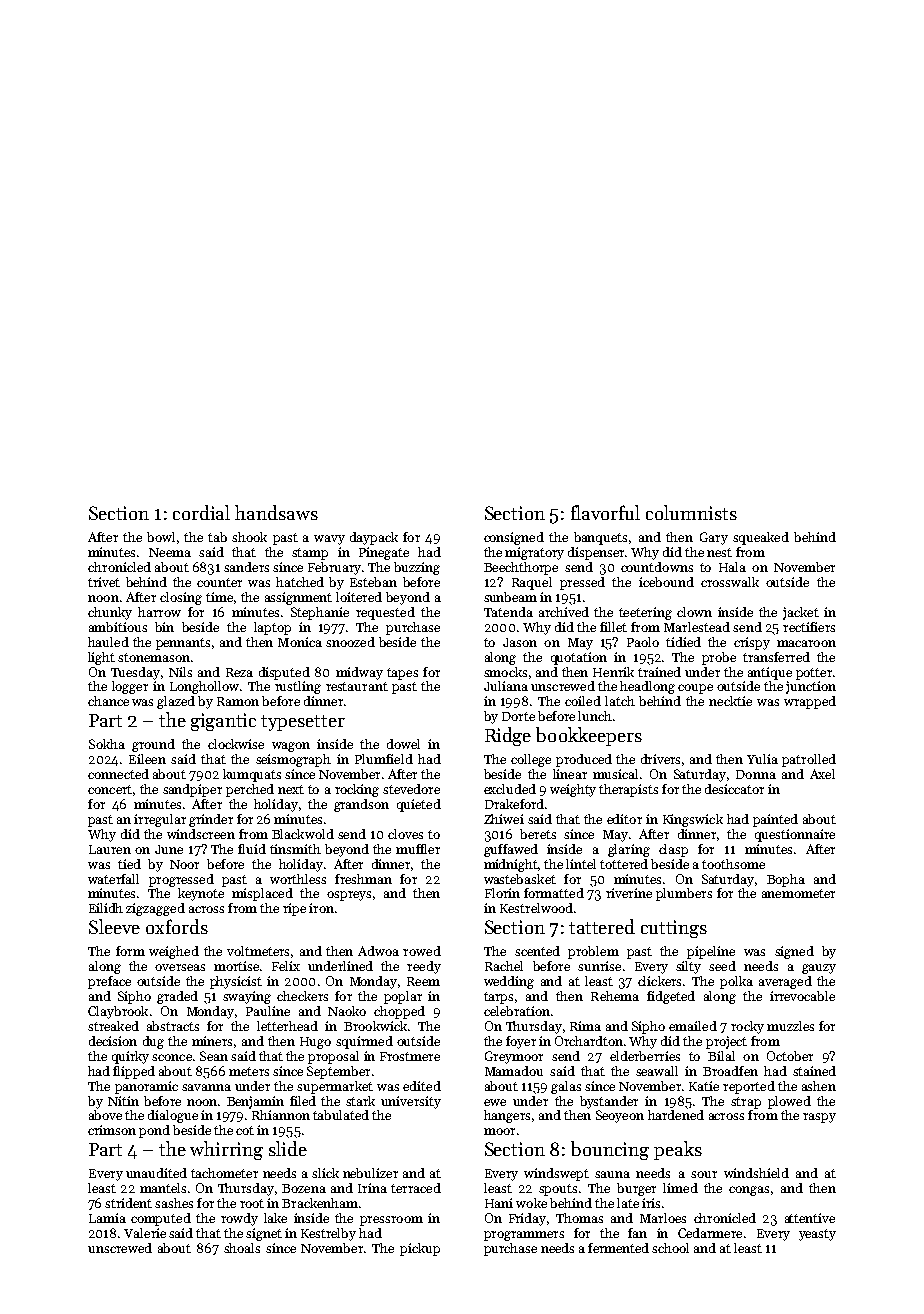 The height and width of the document is (1314, 924). What do you see at coordinates (691, 512) in the document?
I see `columnists` at bounding box center [691, 512].
